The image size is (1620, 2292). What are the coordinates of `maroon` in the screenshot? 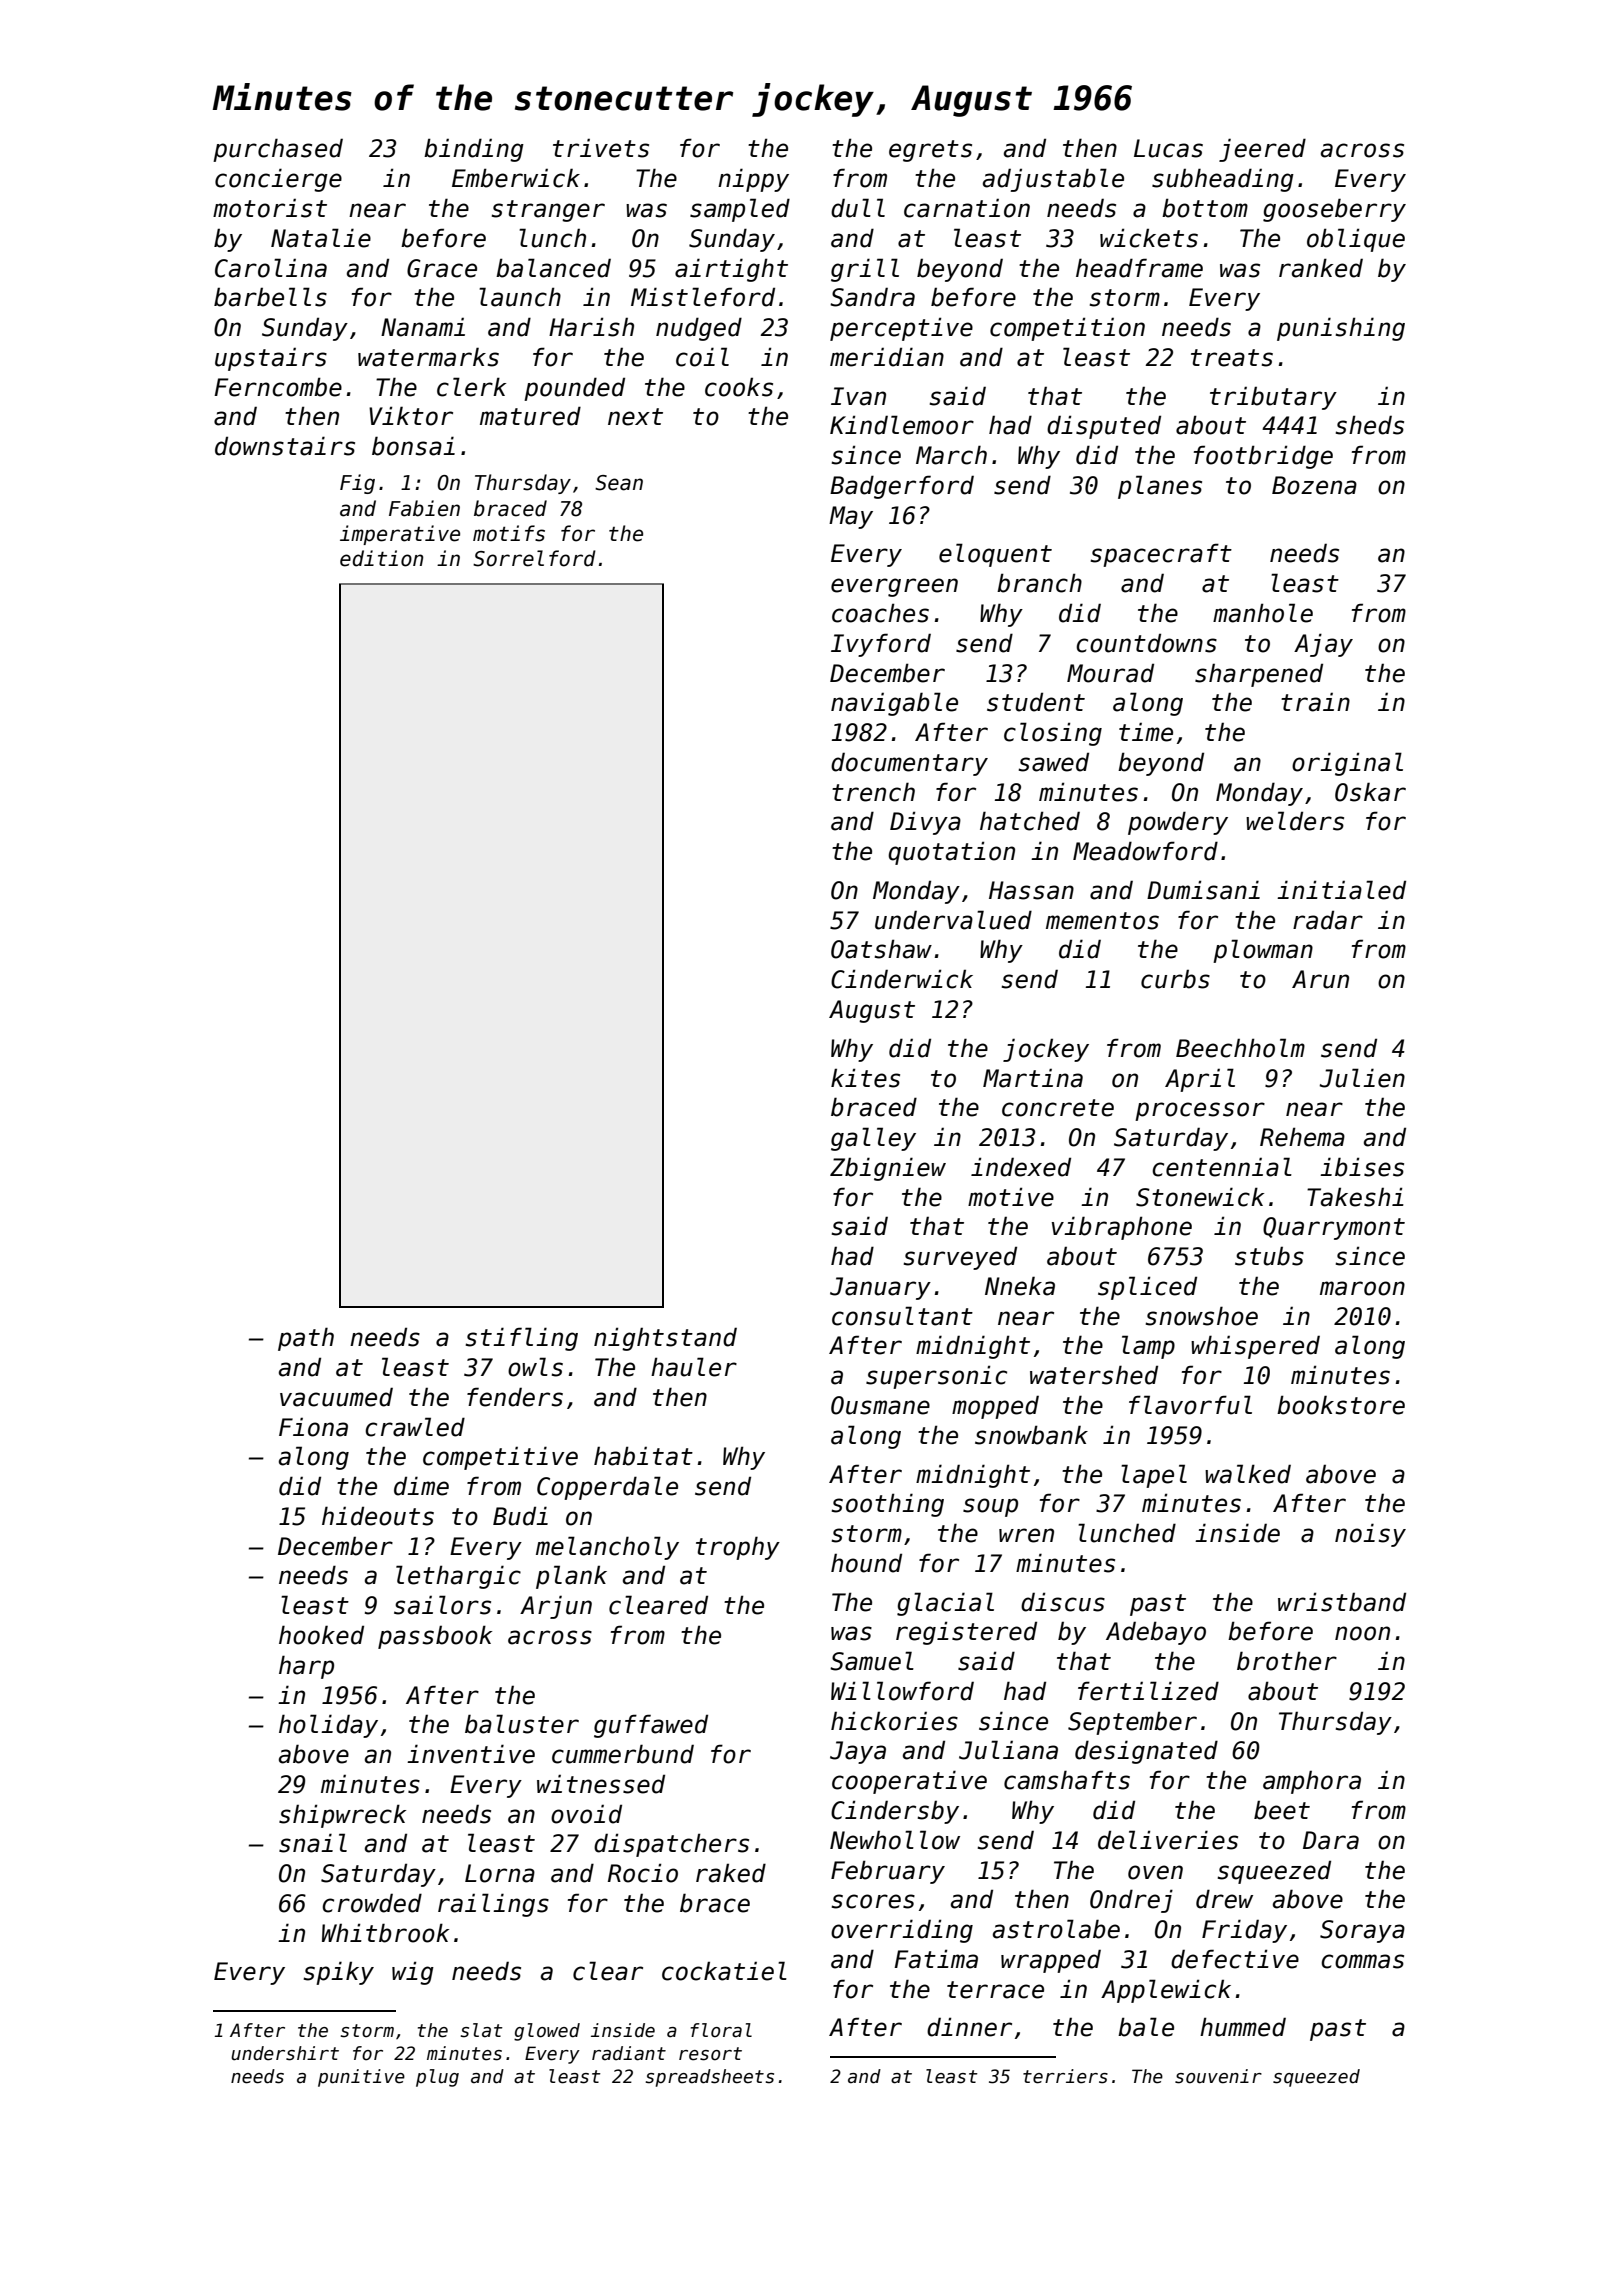 It's located at (1362, 1288).
